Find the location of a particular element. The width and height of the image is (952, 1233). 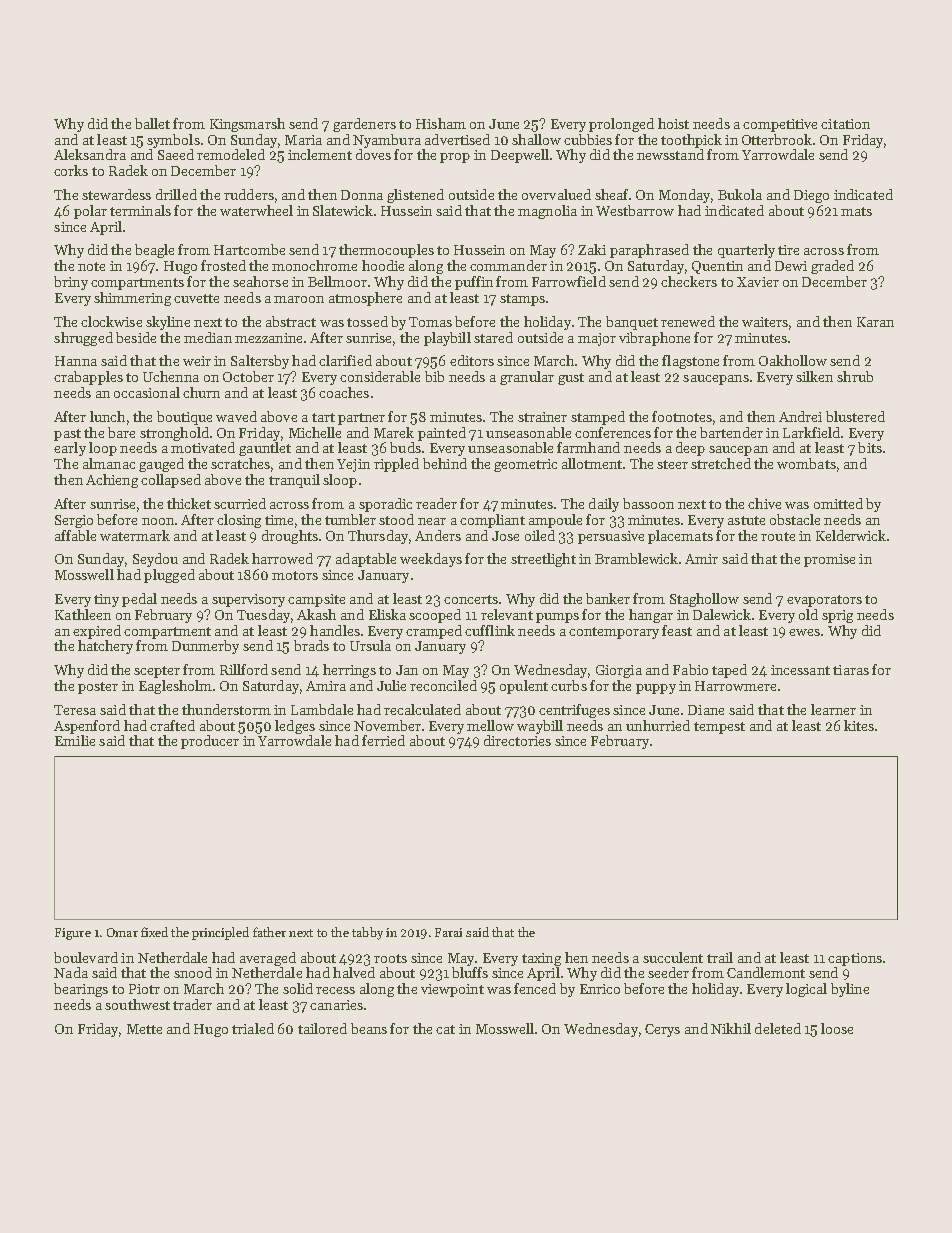

directories is located at coordinates (517, 740).
